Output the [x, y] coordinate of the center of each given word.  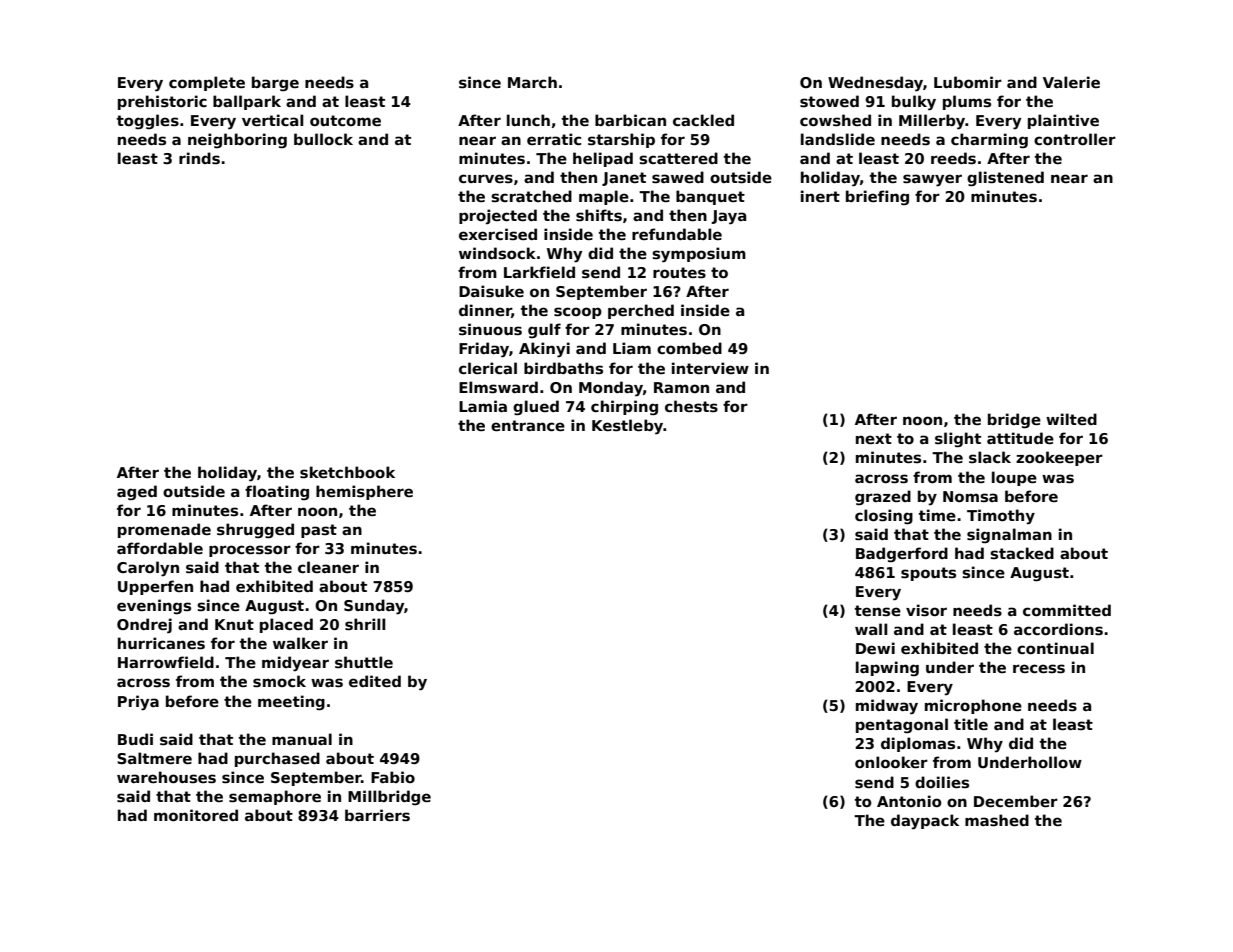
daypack [925, 822]
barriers [377, 815]
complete [207, 83]
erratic [554, 139]
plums [967, 102]
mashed [997, 820]
